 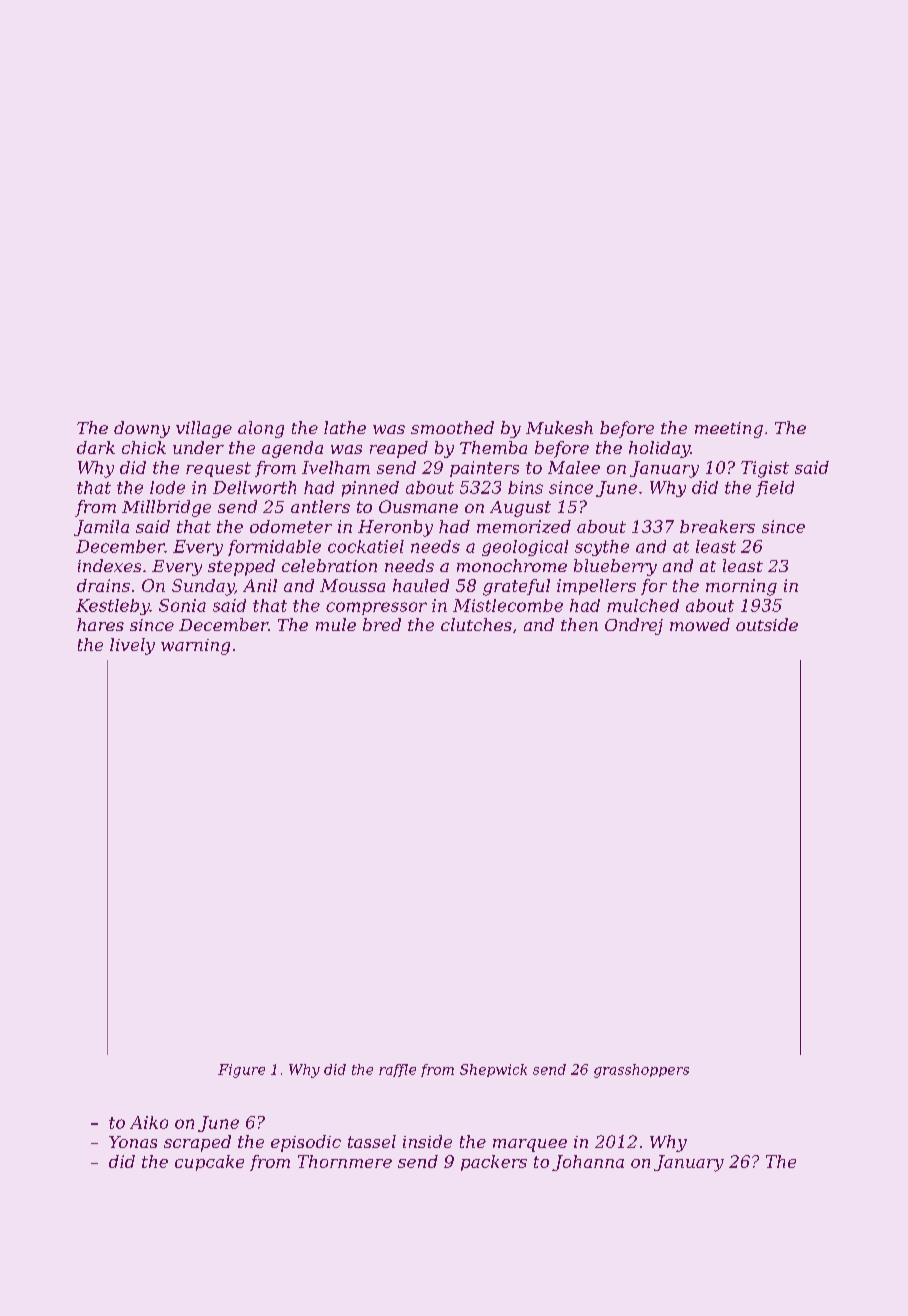 I want to click on warning, so click(x=195, y=647).
